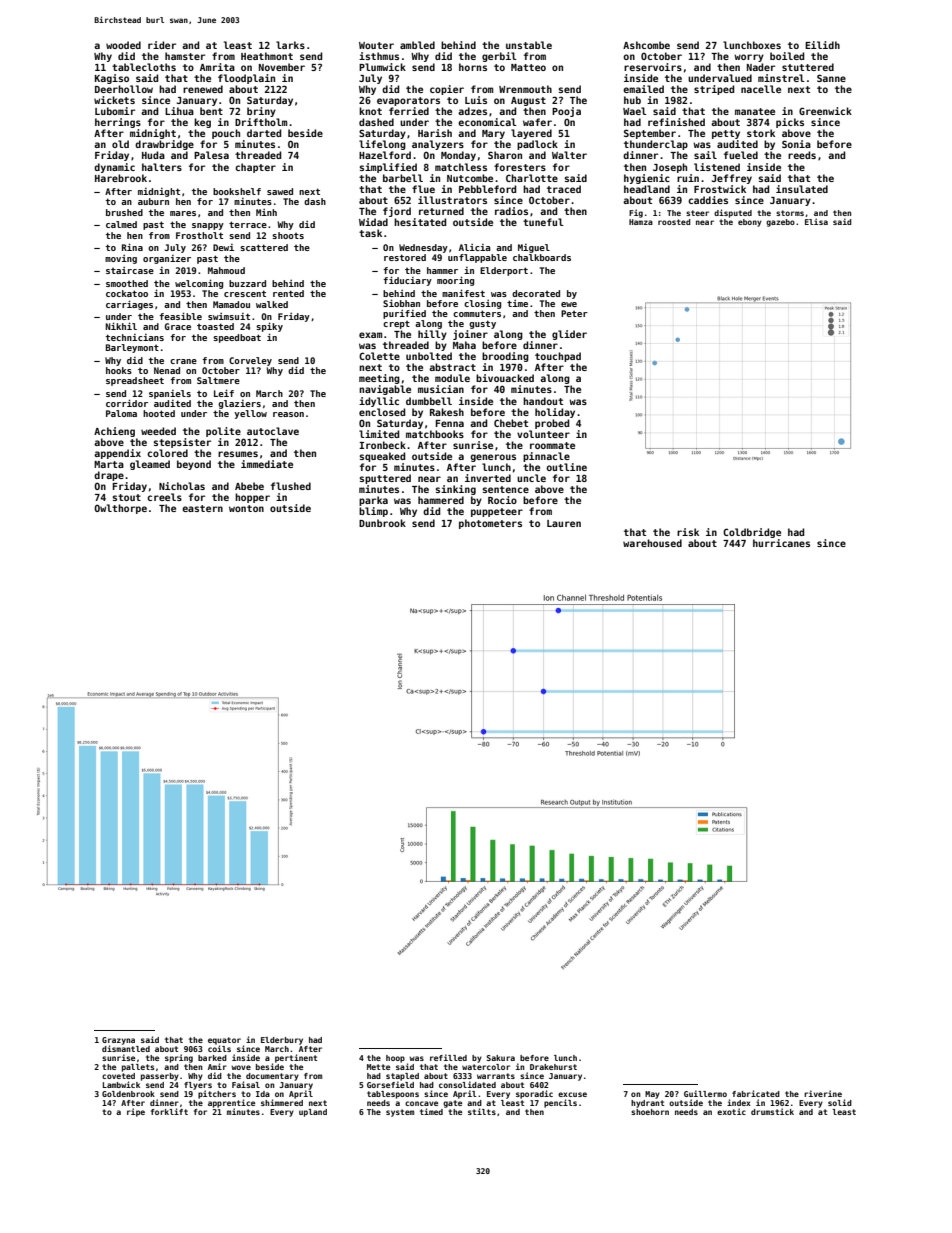 The height and width of the screenshot is (1233, 952). I want to click on Elisa, so click(816, 221).
